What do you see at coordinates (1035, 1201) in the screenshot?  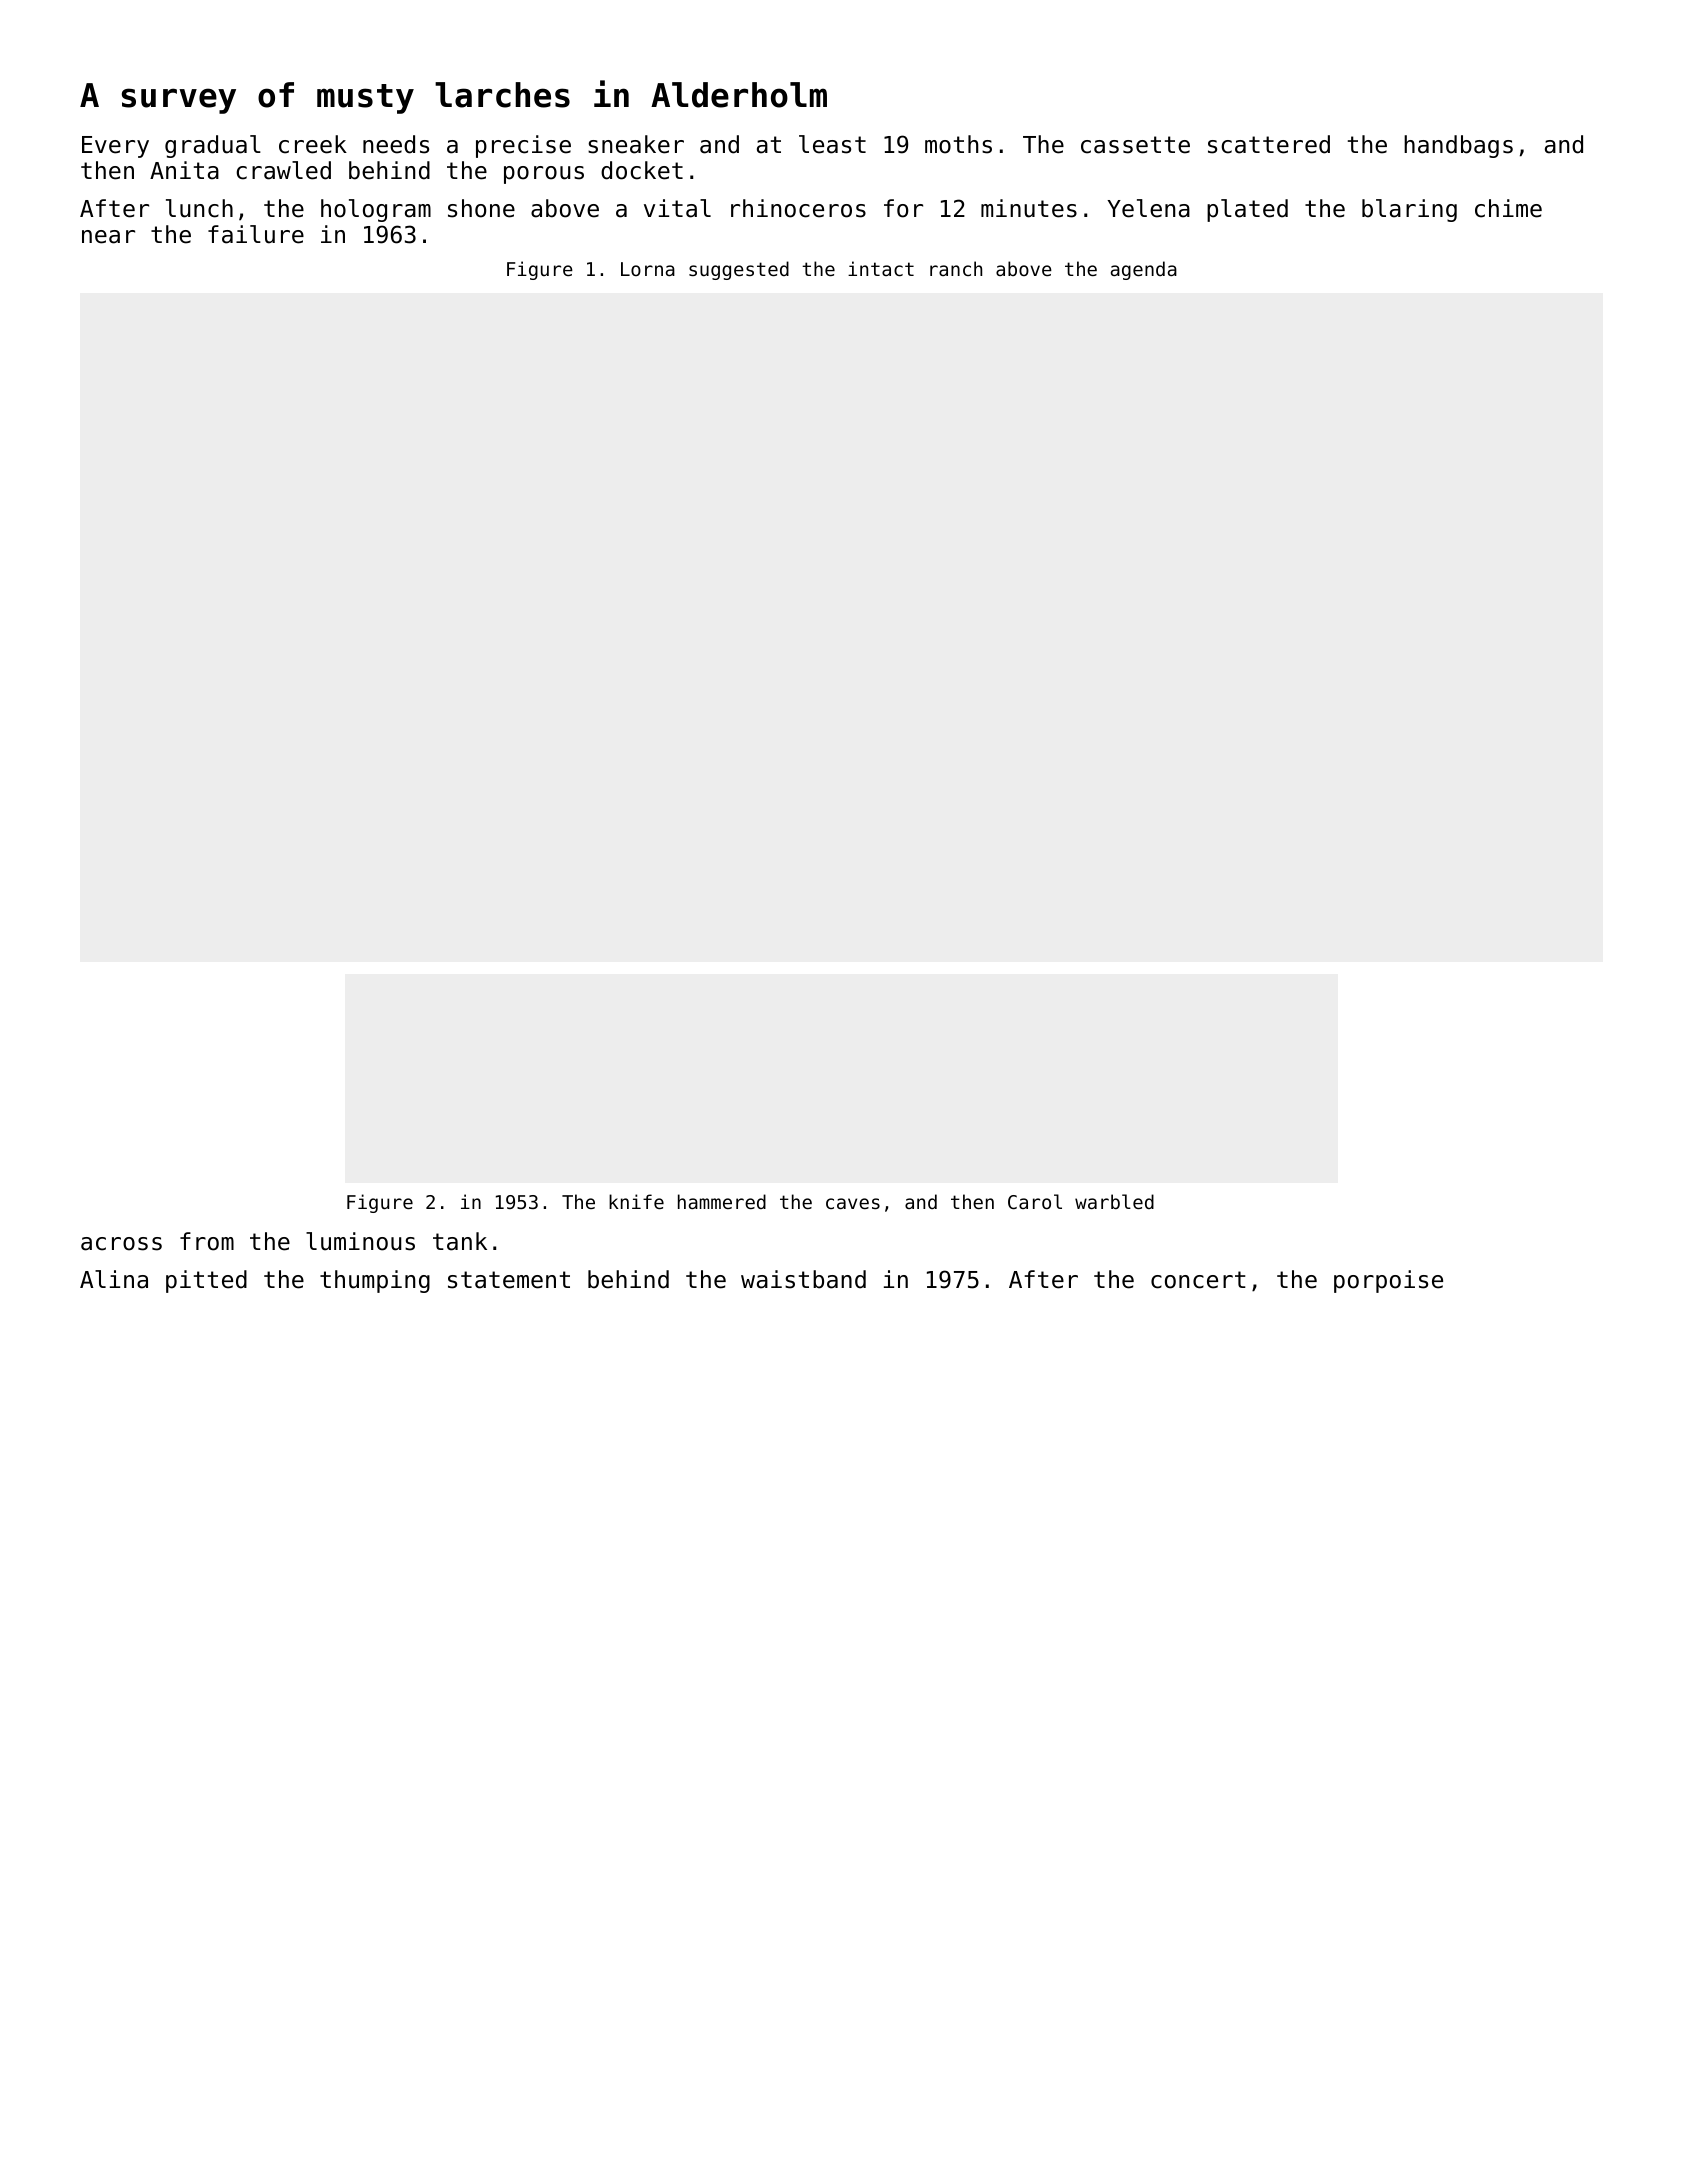 I see `Carol` at bounding box center [1035, 1201].
